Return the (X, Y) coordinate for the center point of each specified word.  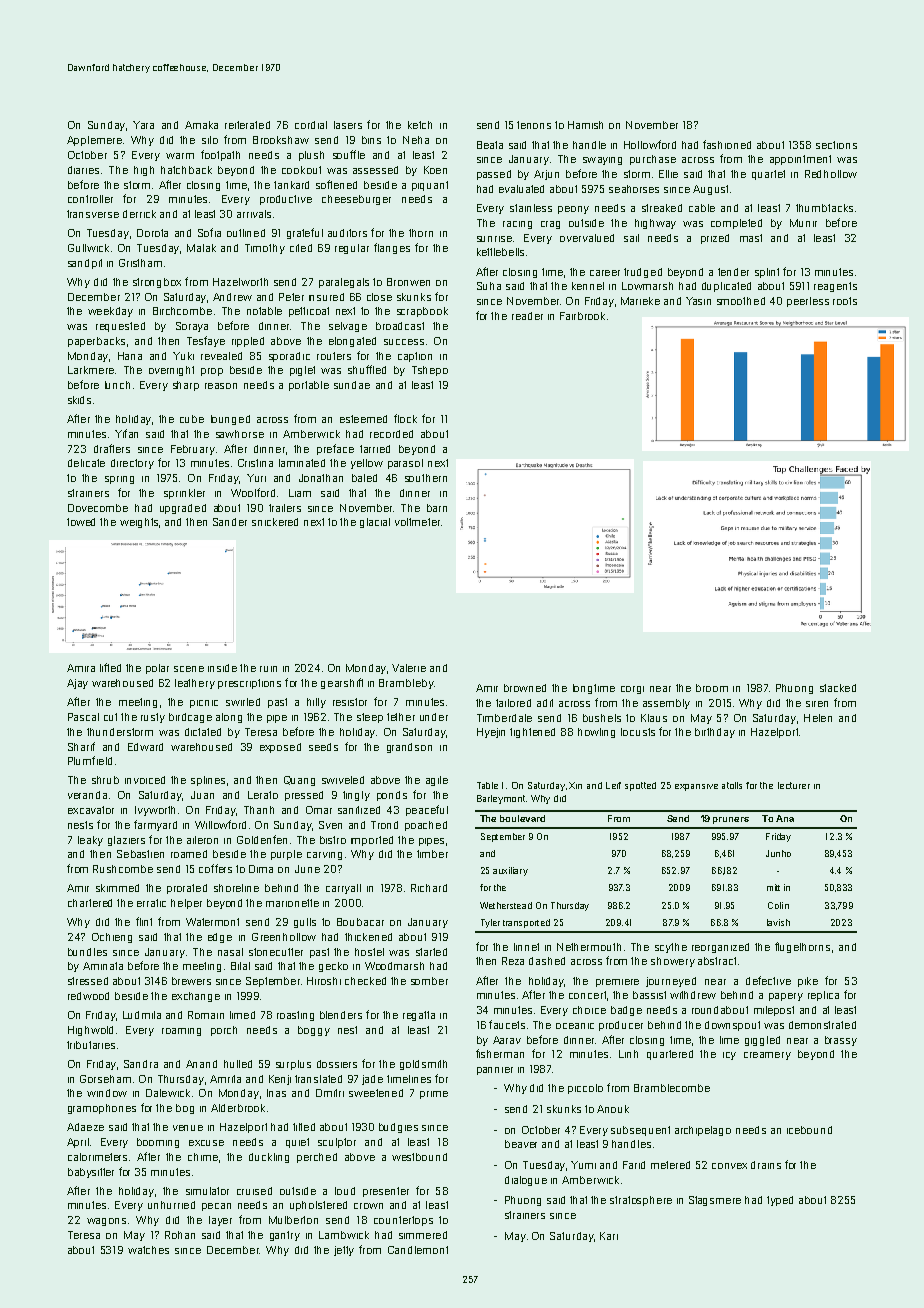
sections (836, 145)
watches (148, 1250)
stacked (838, 688)
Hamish (585, 125)
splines (208, 781)
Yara (143, 125)
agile (437, 781)
